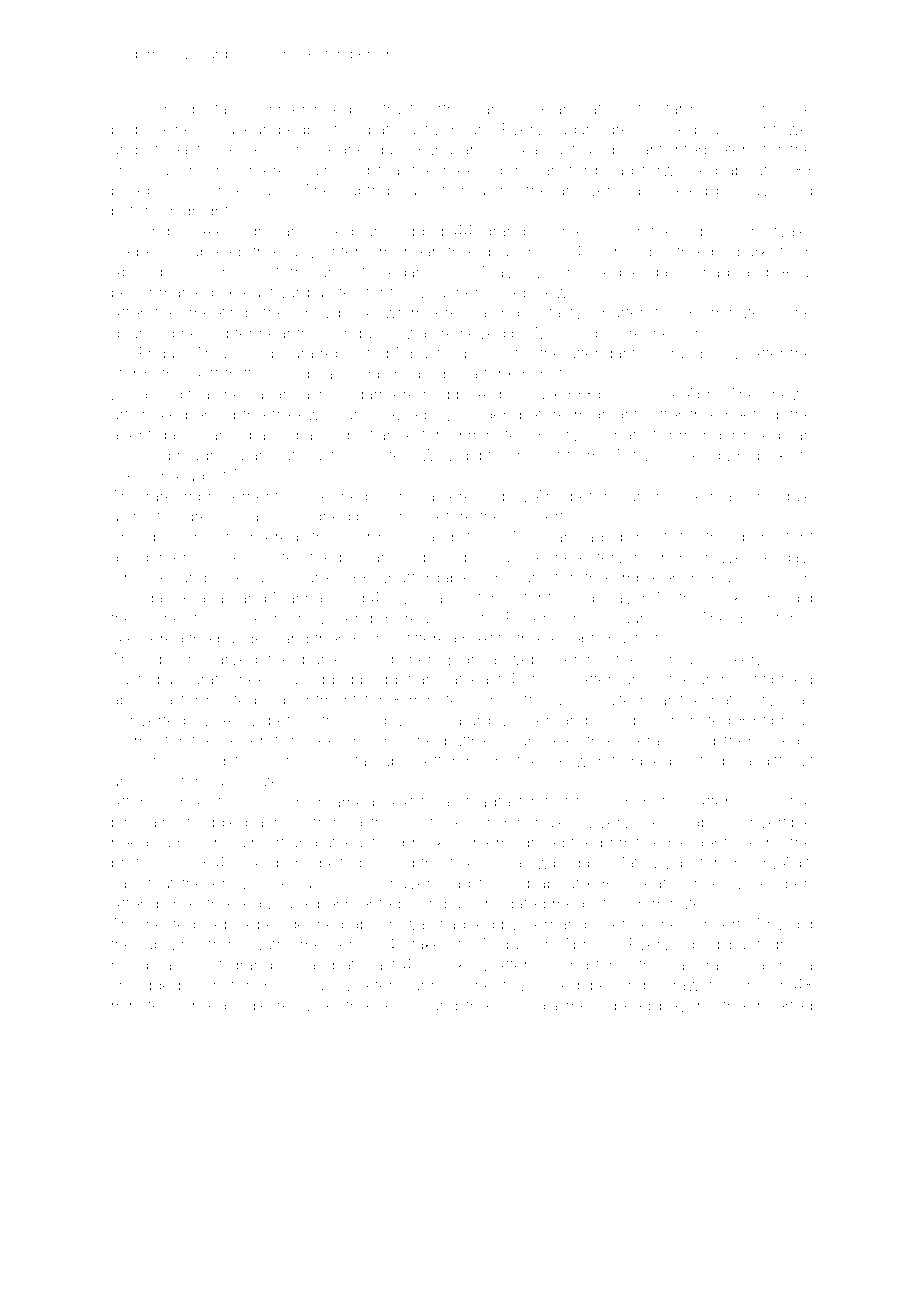 This screenshot has width=924, height=1308. What do you see at coordinates (397, 1006) in the screenshot?
I see `cellos` at bounding box center [397, 1006].
